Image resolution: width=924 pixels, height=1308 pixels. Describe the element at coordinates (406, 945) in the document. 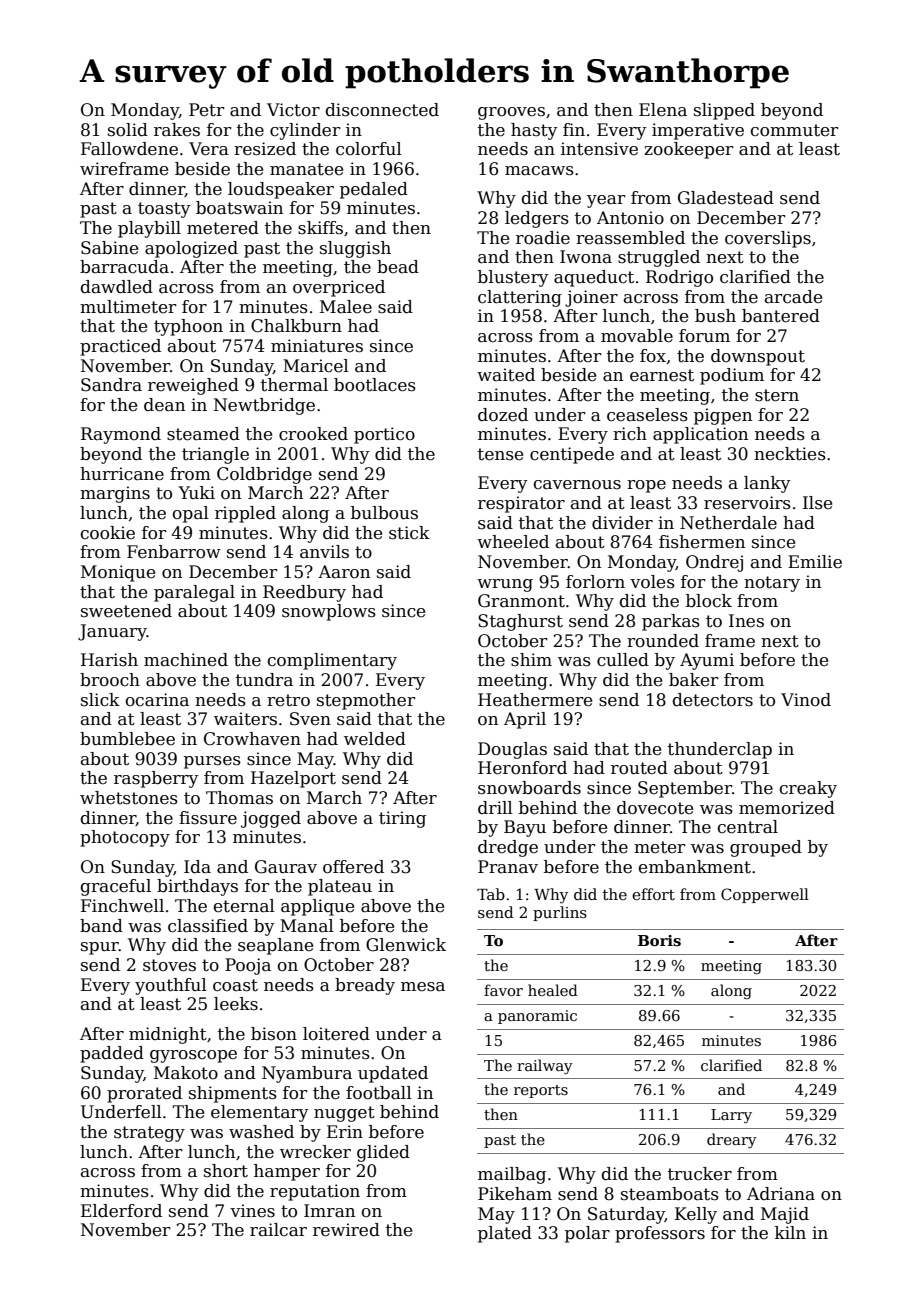

I see `Glenwick` at that location.
